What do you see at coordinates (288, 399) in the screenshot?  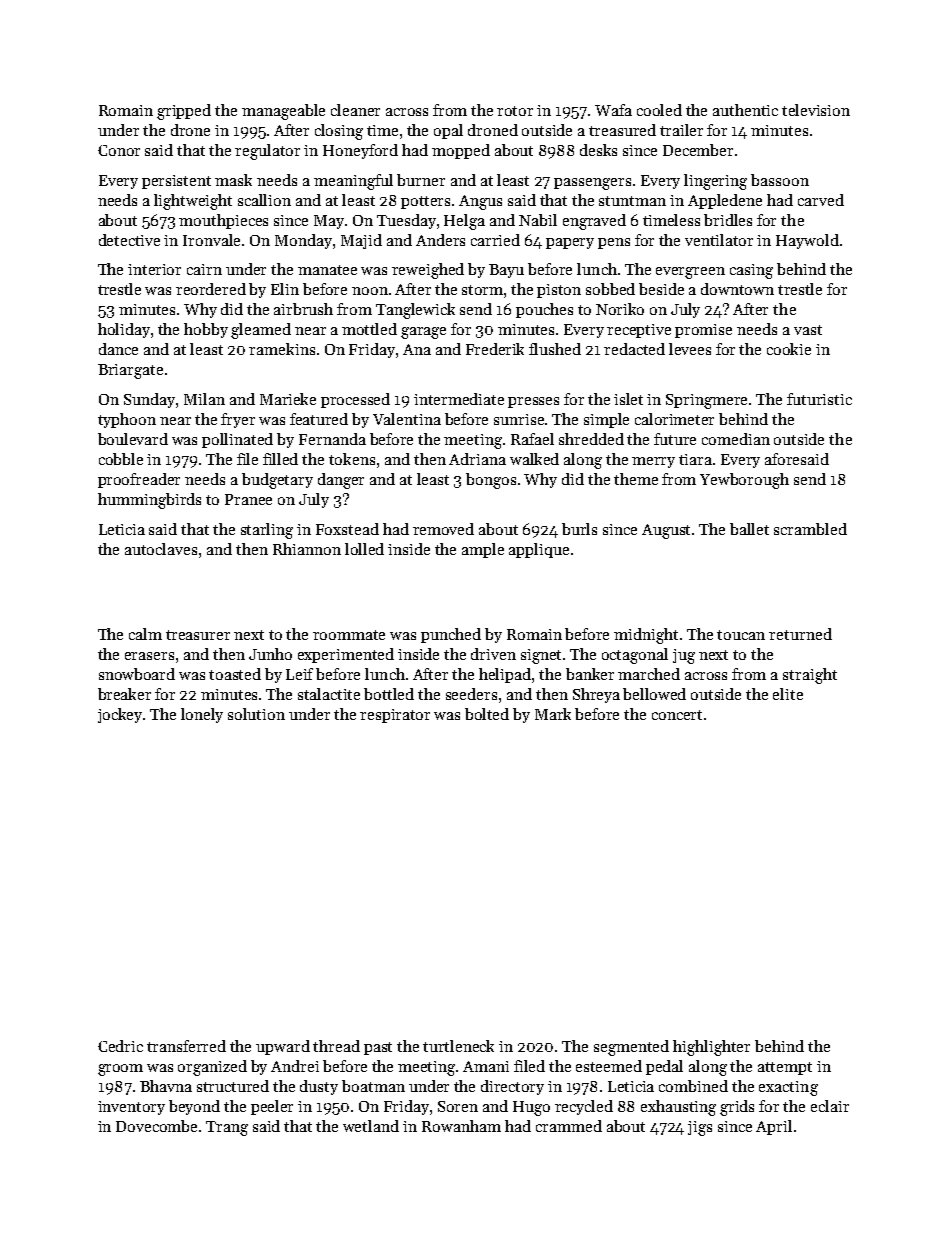 I see `Marieke` at bounding box center [288, 399].
